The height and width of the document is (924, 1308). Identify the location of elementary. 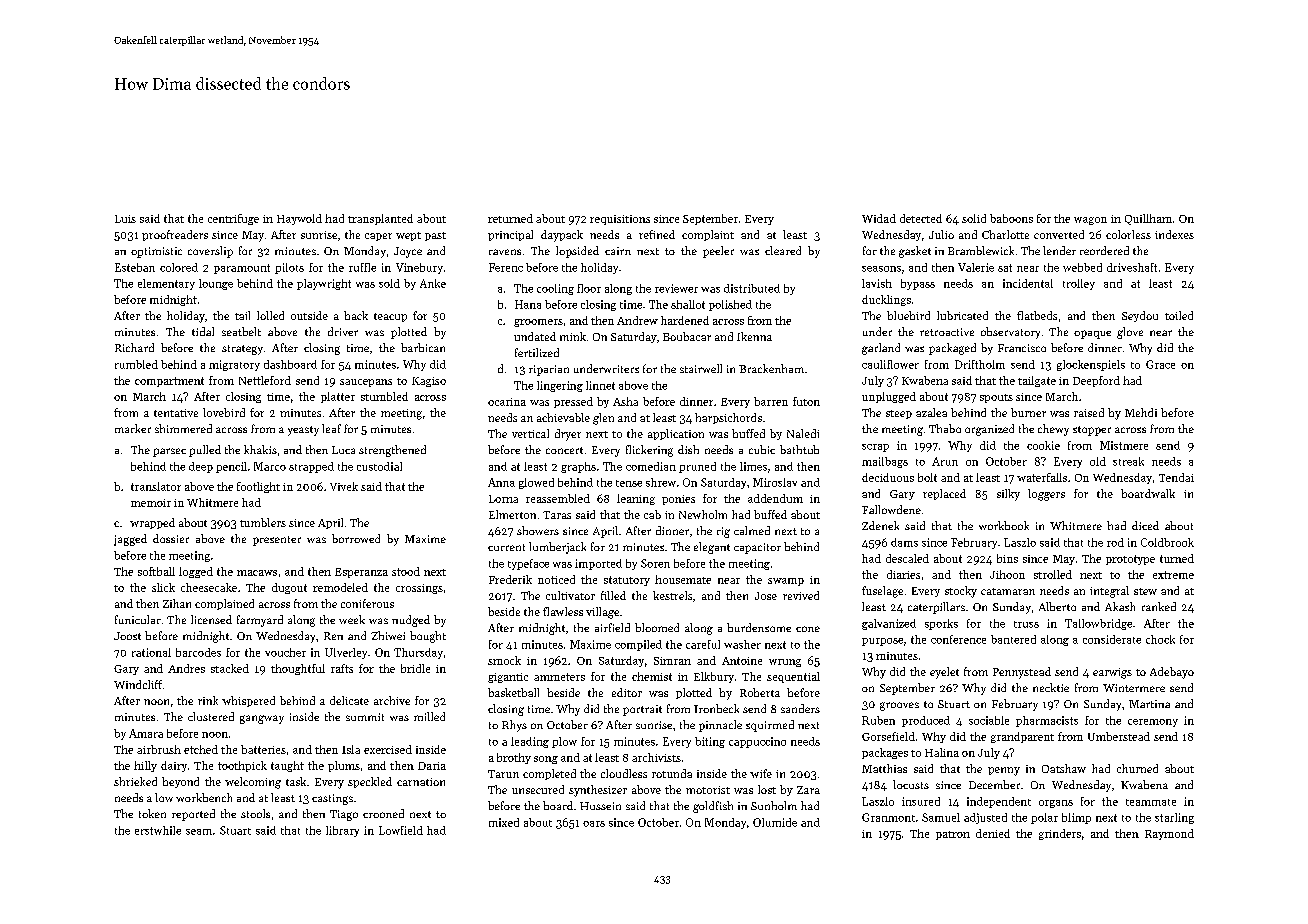
(166, 284).
